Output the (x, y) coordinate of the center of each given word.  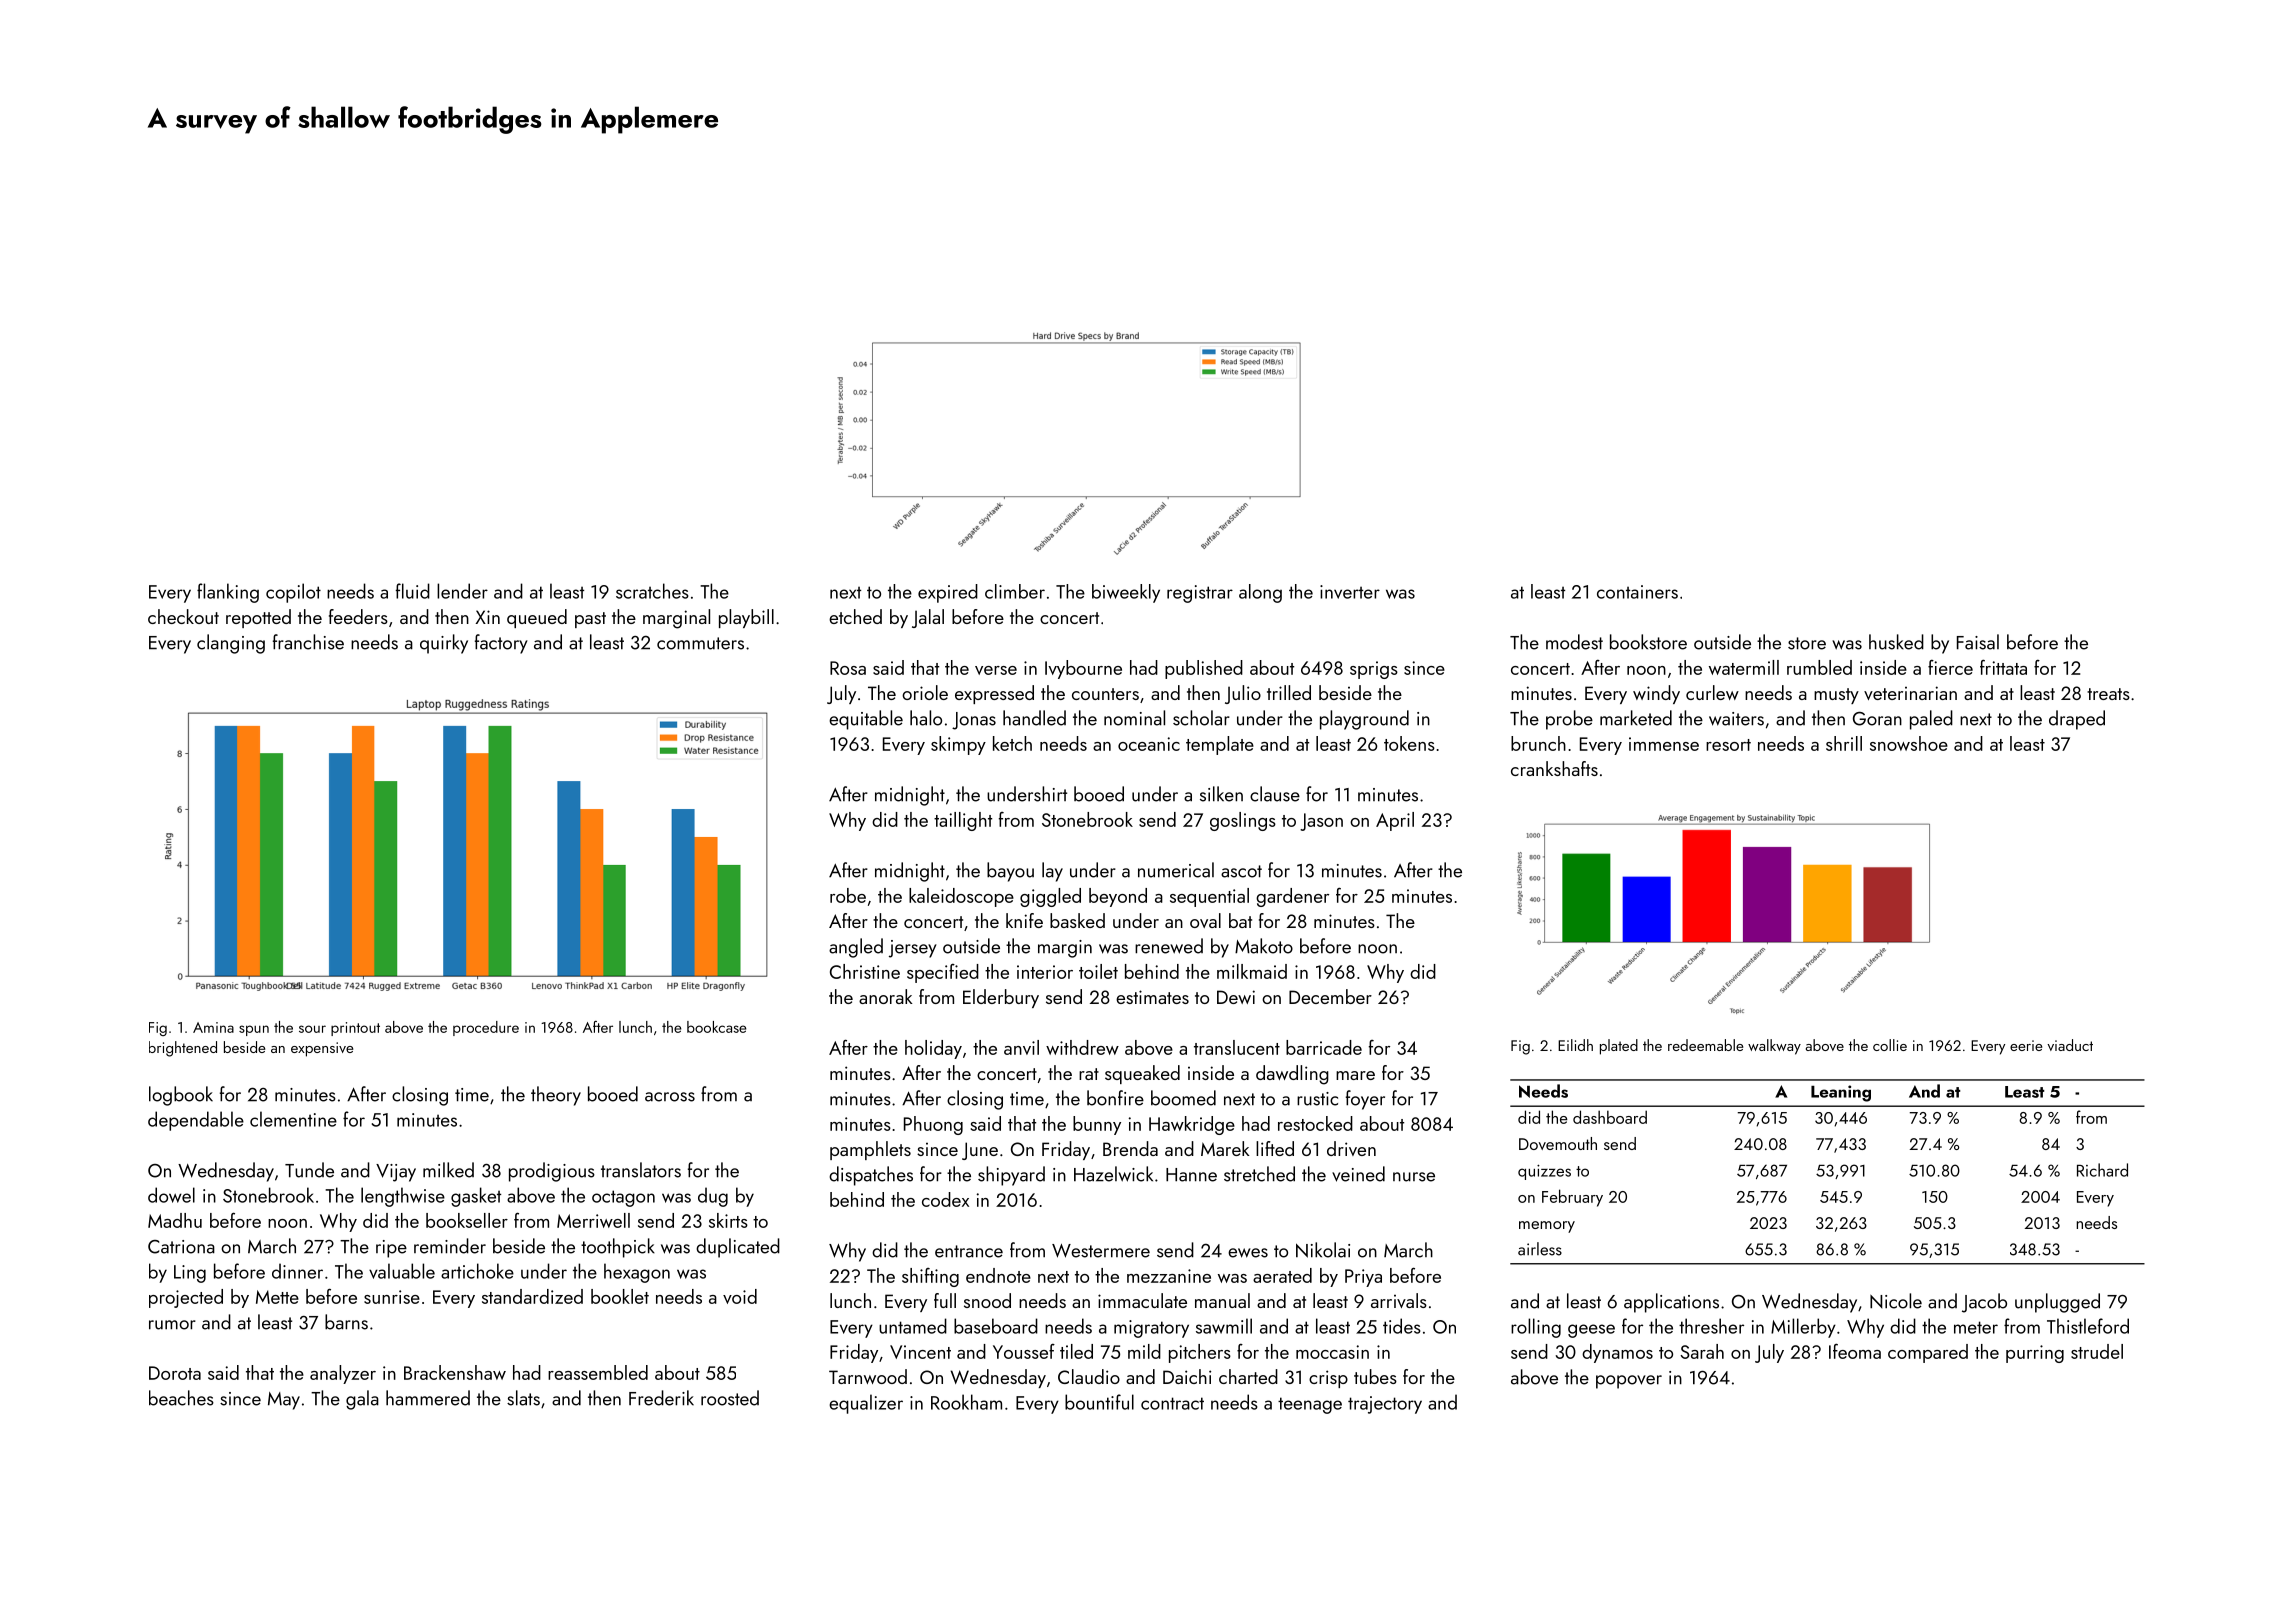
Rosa (848, 668)
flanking (228, 593)
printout (355, 1029)
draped (2077, 720)
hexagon (637, 1273)
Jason (1321, 822)
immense (1664, 744)
